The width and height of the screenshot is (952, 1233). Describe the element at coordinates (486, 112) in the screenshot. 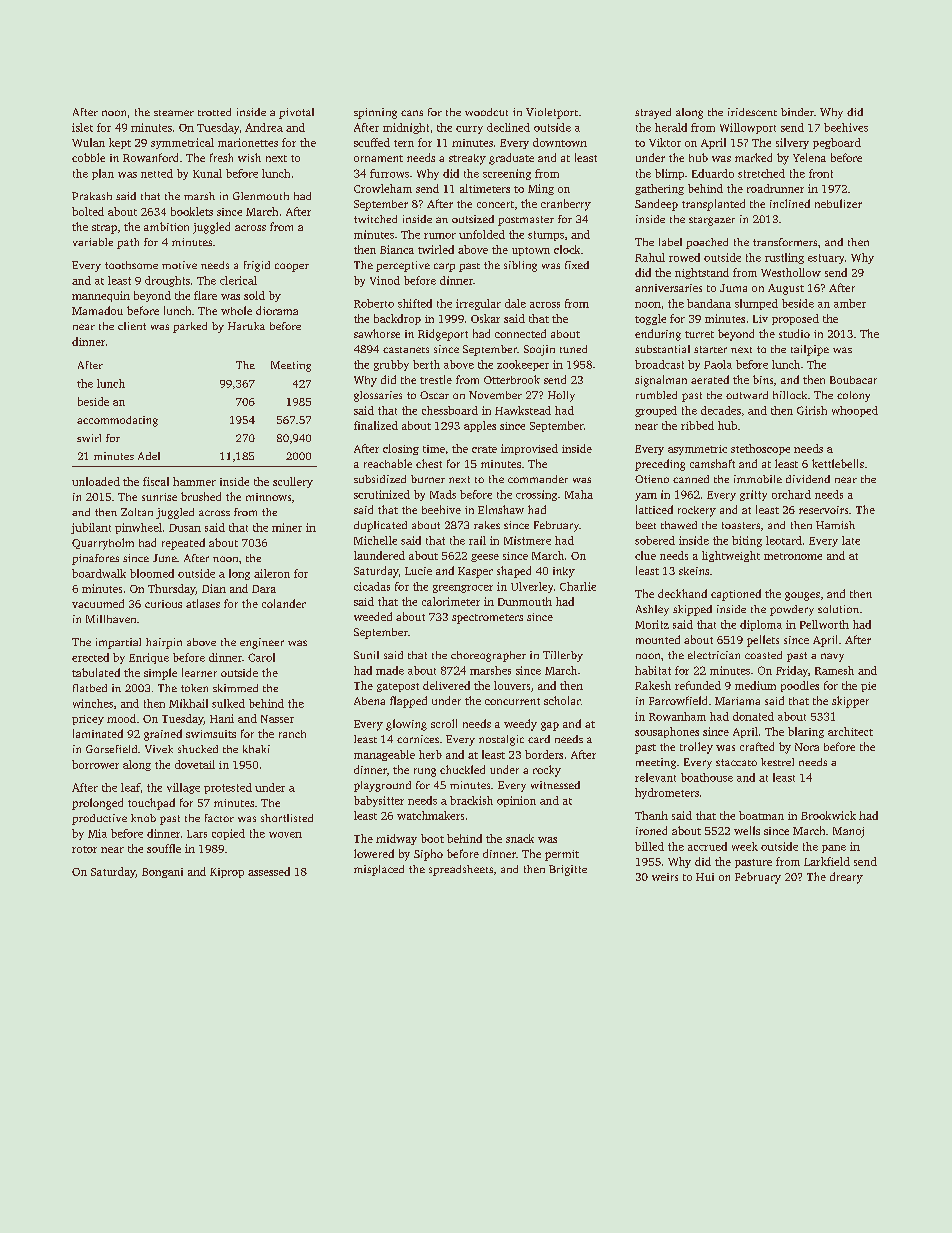

I see `woodcut` at that location.
